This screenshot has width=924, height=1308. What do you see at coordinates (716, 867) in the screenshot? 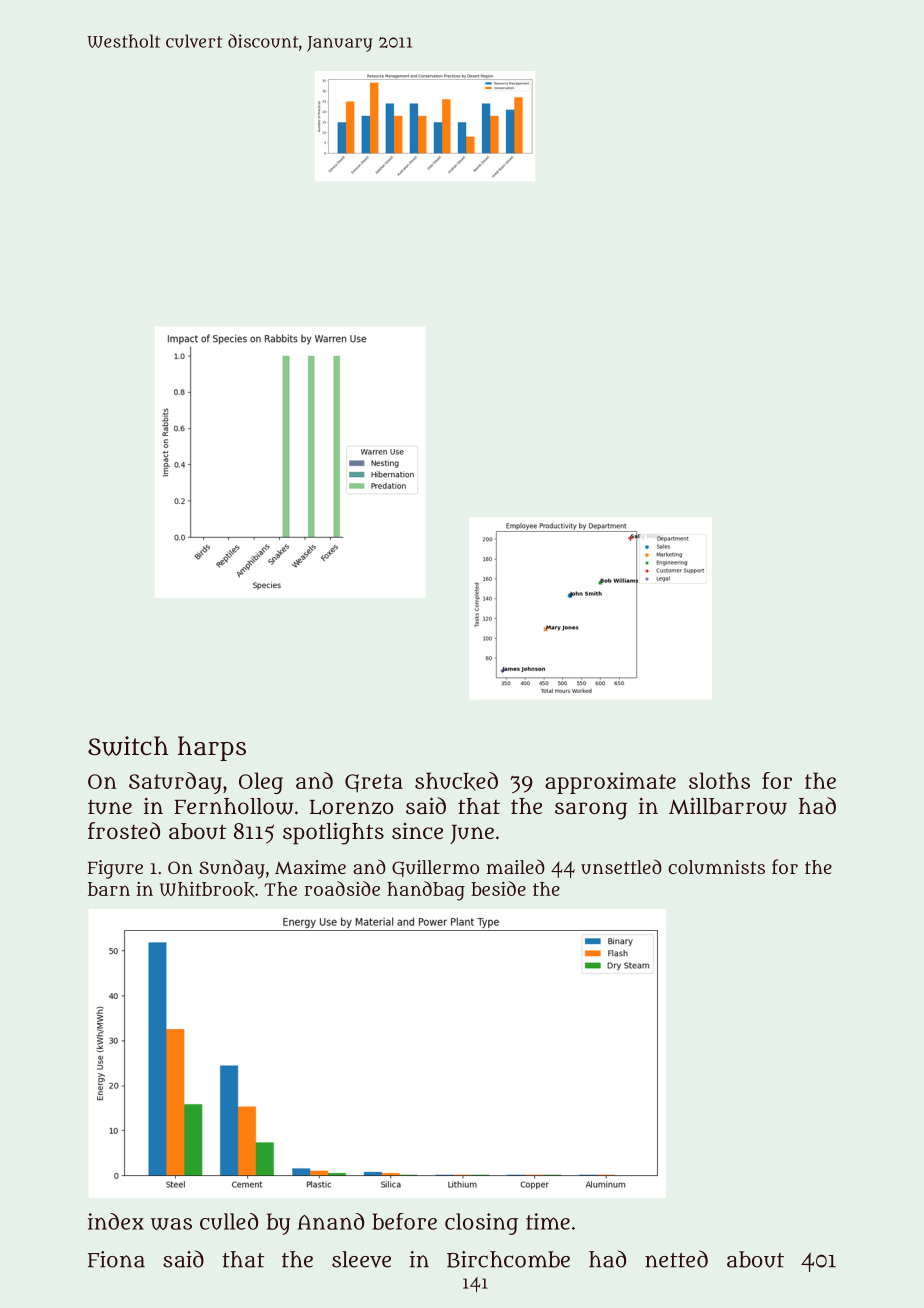
I see `columnists` at bounding box center [716, 867].
